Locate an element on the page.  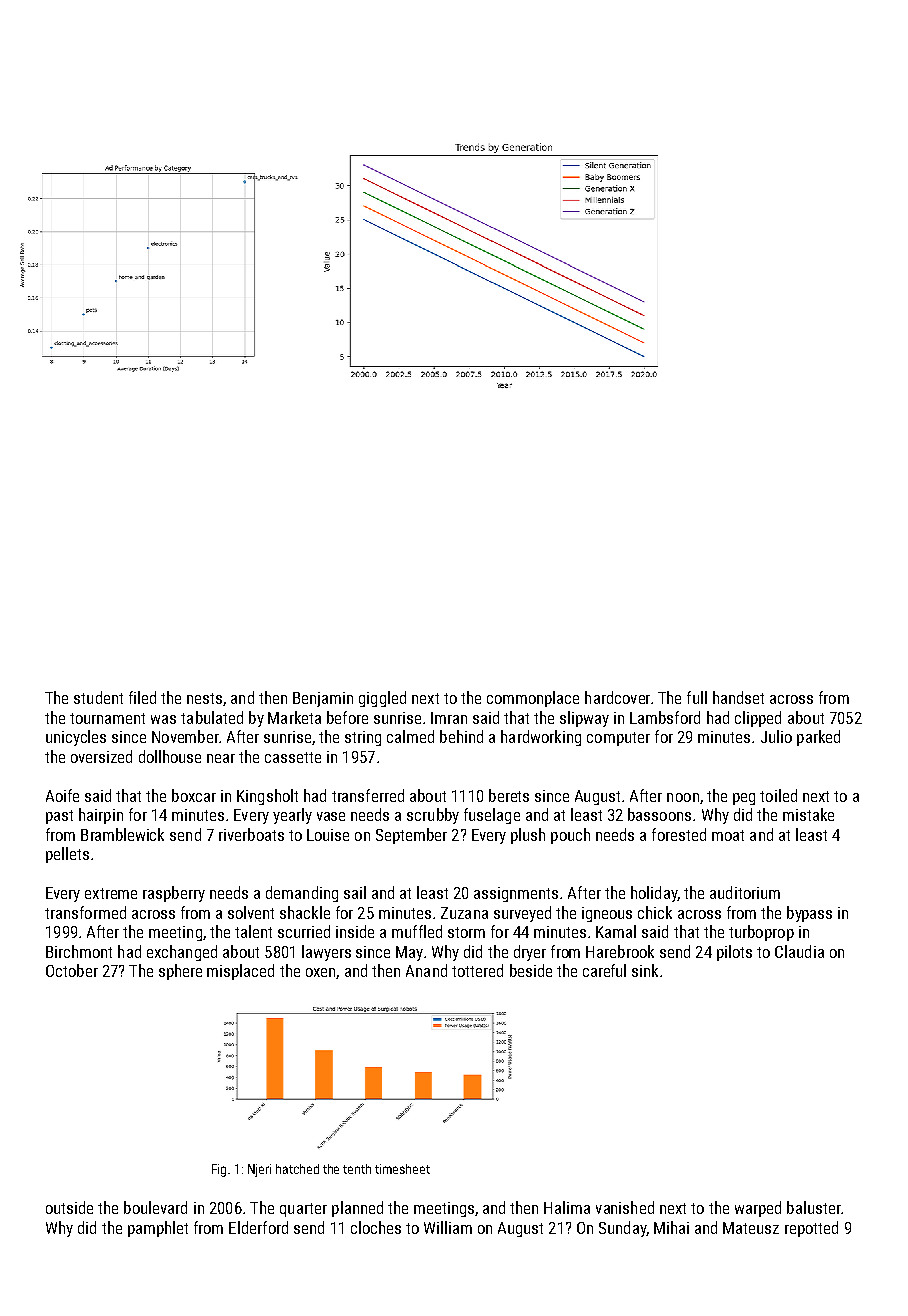
pamphlet is located at coordinates (158, 1229).
